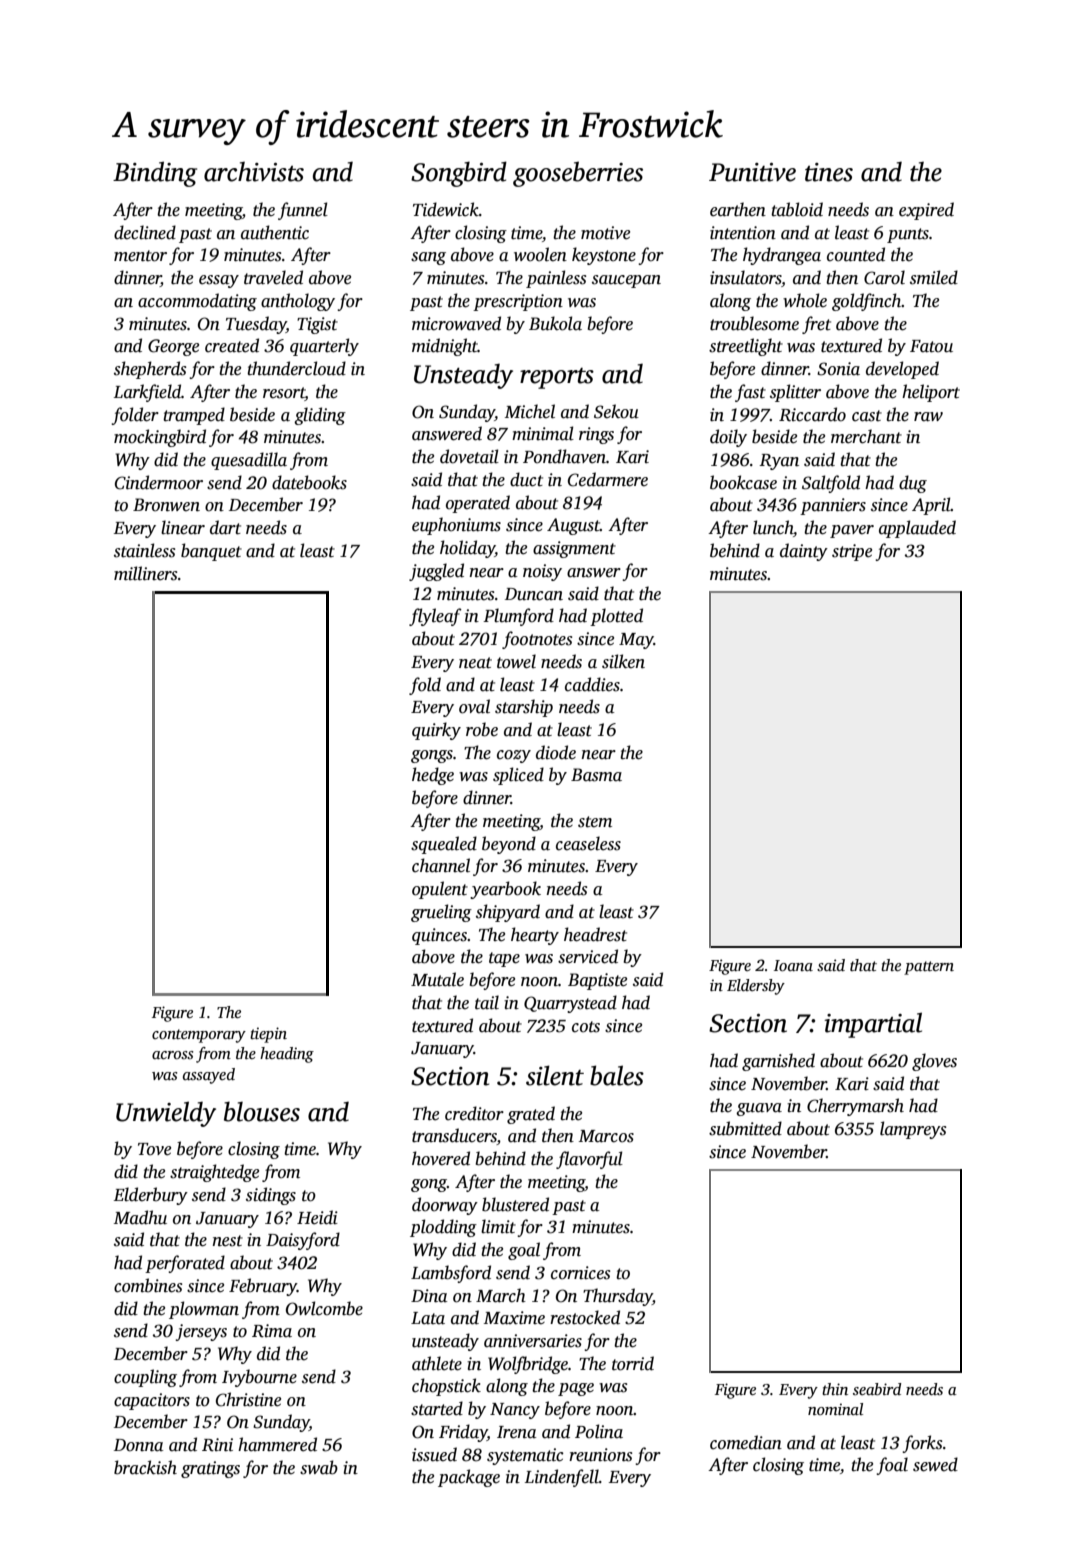  Describe the element at coordinates (833, 506) in the image. I see `panniers` at that location.
